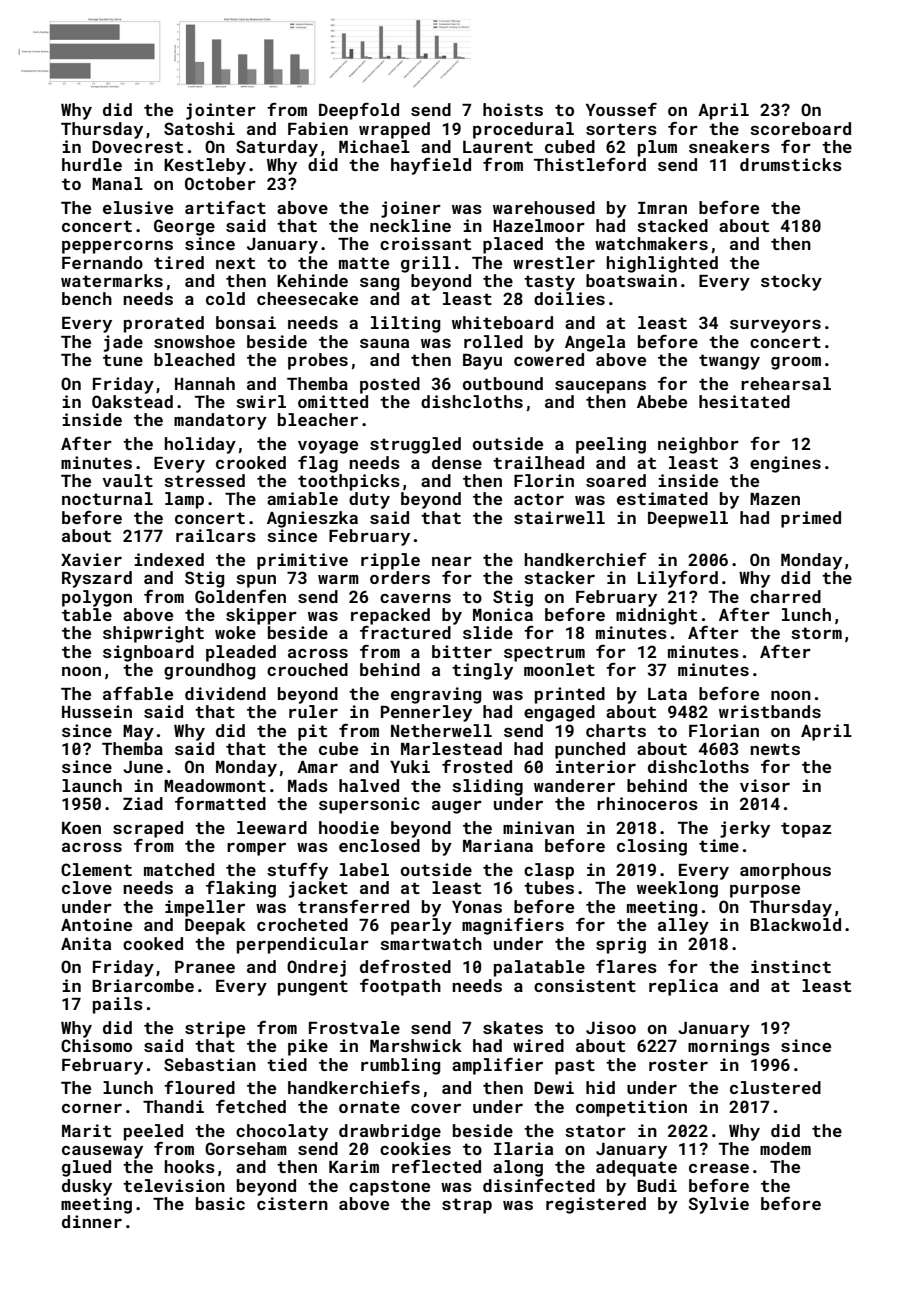 The width and height of the document is (924, 1314). What do you see at coordinates (800, 128) in the document?
I see `scoreboard` at bounding box center [800, 128].
